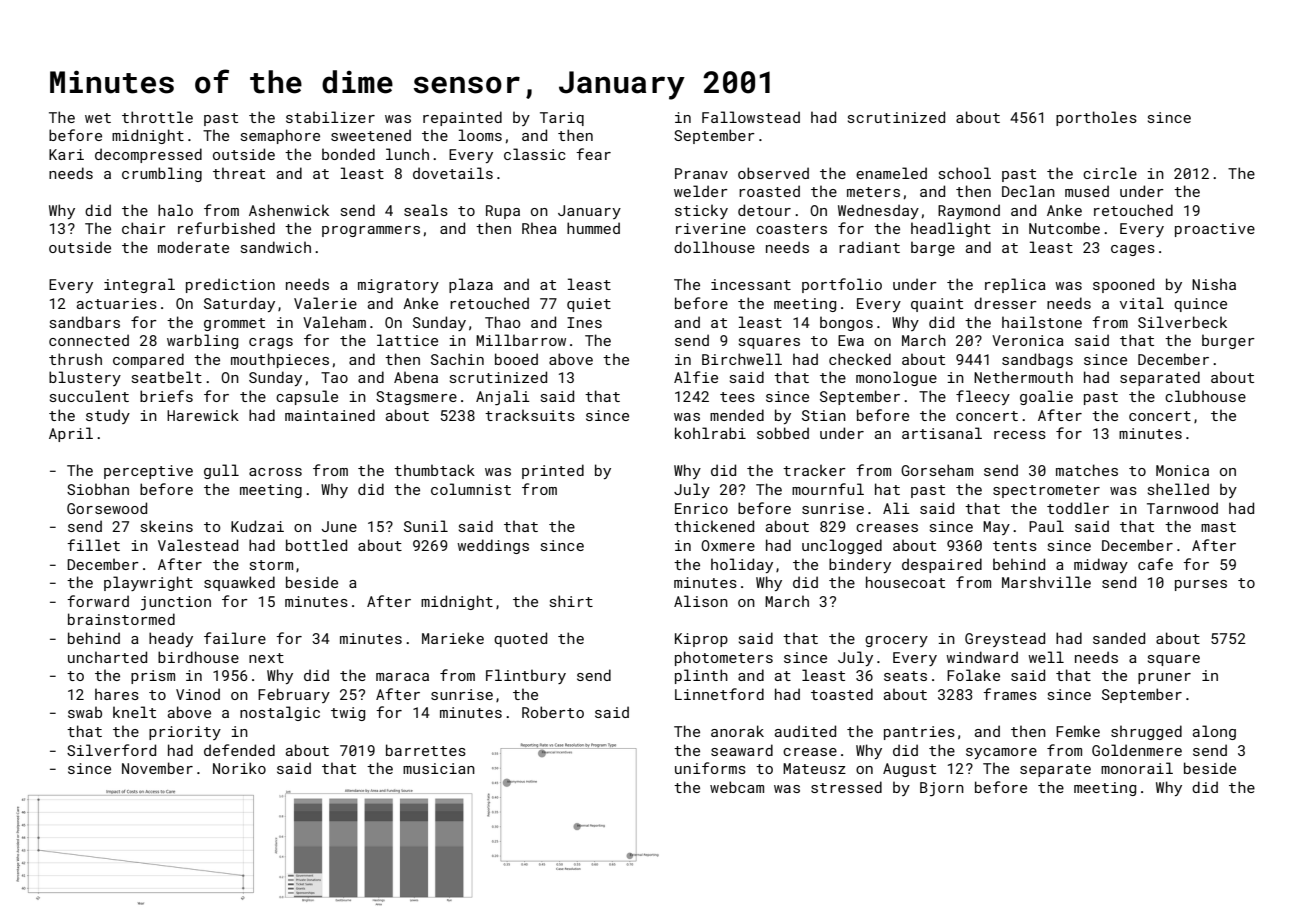 The image size is (1308, 924). I want to click on Noriko, so click(239, 768).
